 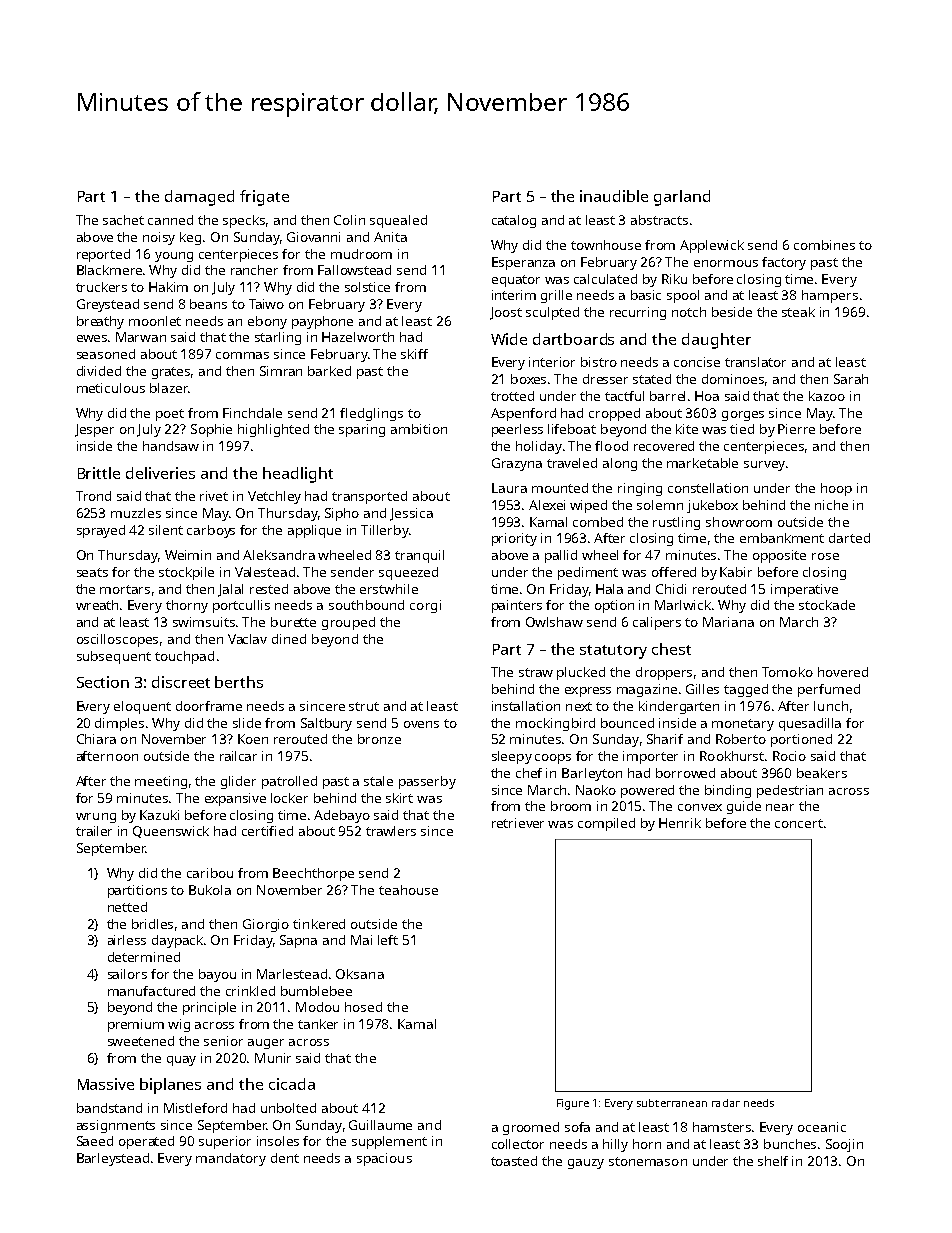 What do you see at coordinates (552, 362) in the screenshot?
I see `interior` at bounding box center [552, 362].
